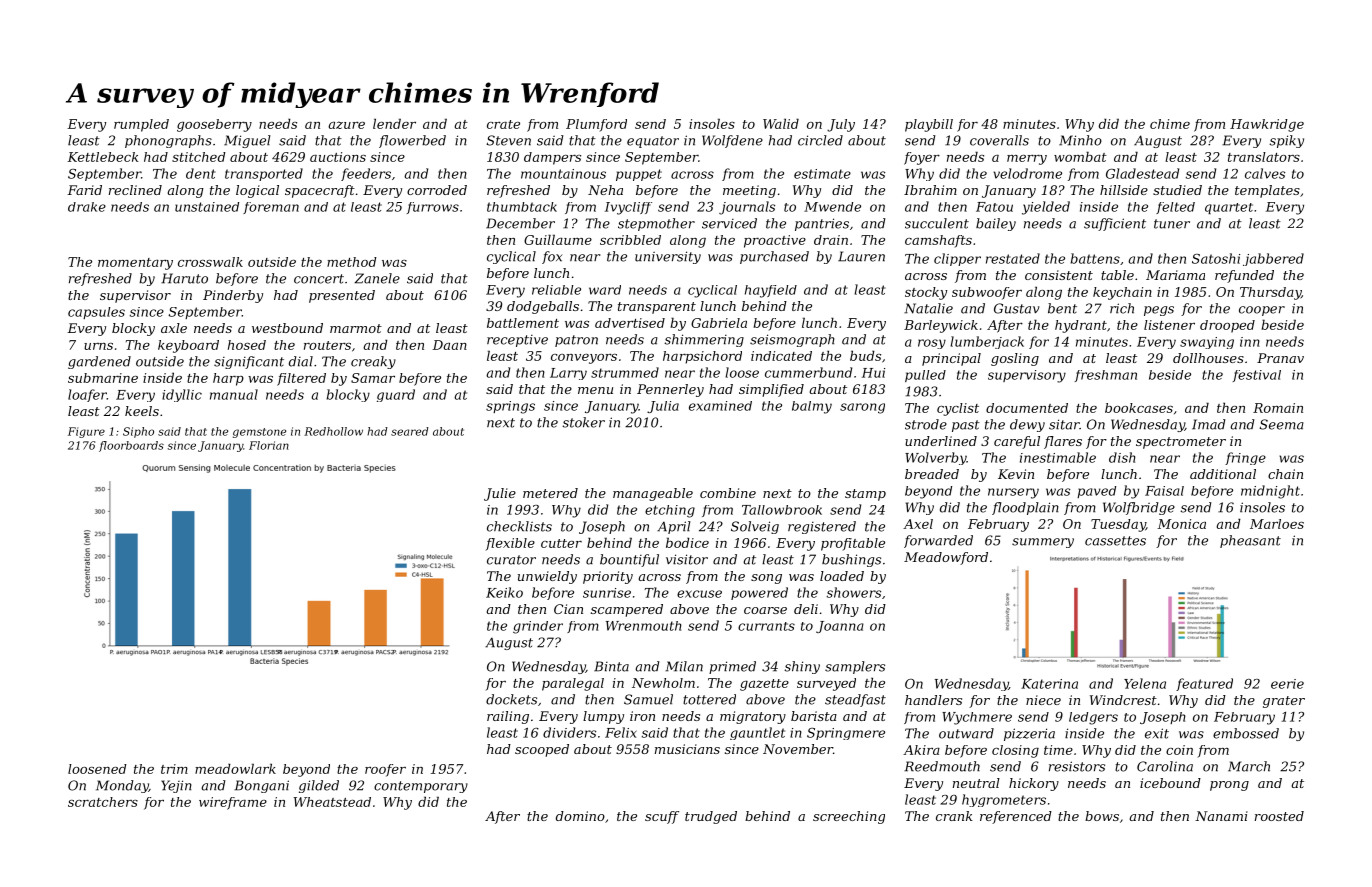 Image resolution: width=1372 pixels, height=887 pixels. I want to click on roofer, so click(385, 770).
